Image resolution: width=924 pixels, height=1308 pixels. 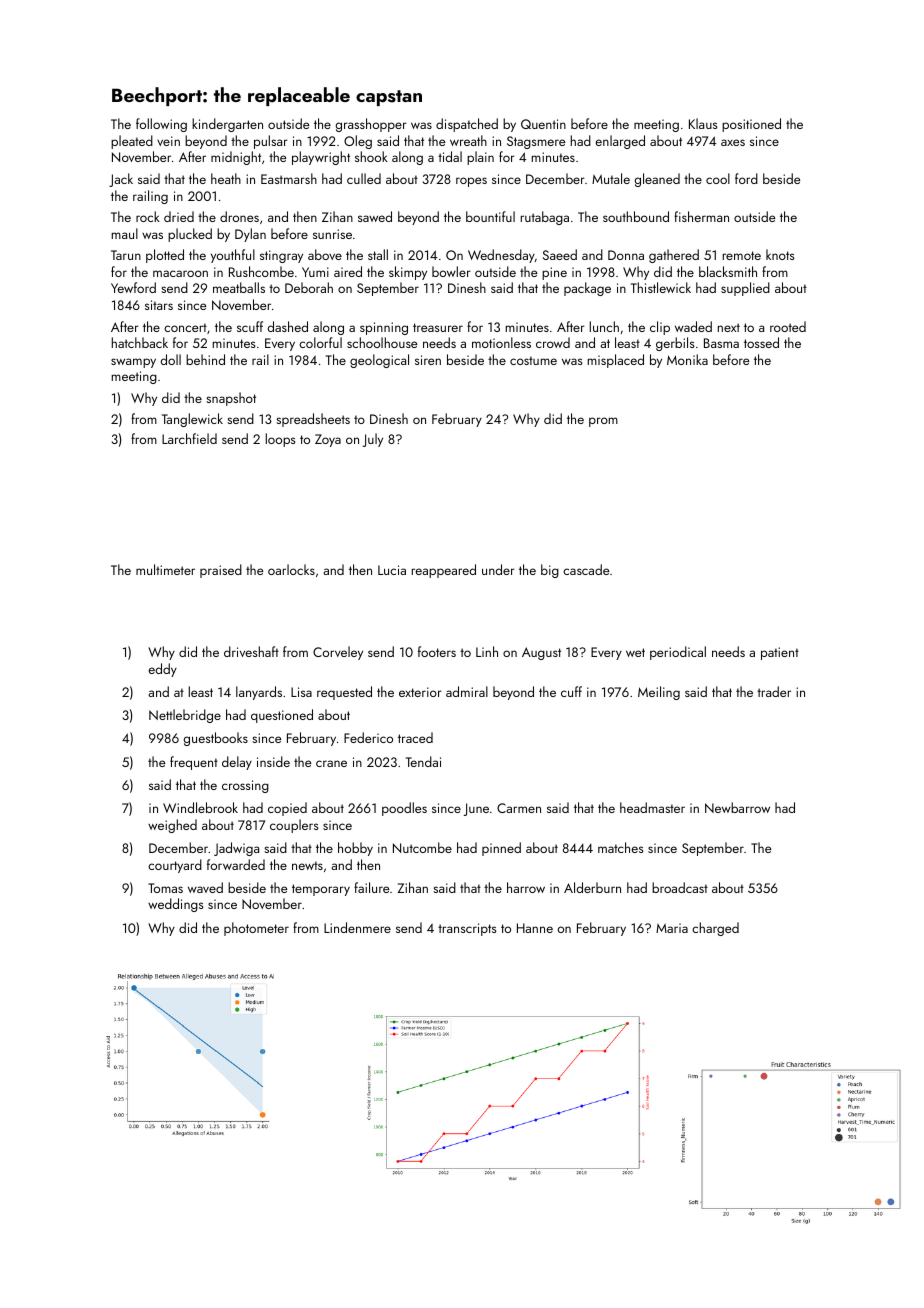 What do you see at coordinates (392, 570) in the page?
I see `Lucia` at bounding box center [392, 570].
